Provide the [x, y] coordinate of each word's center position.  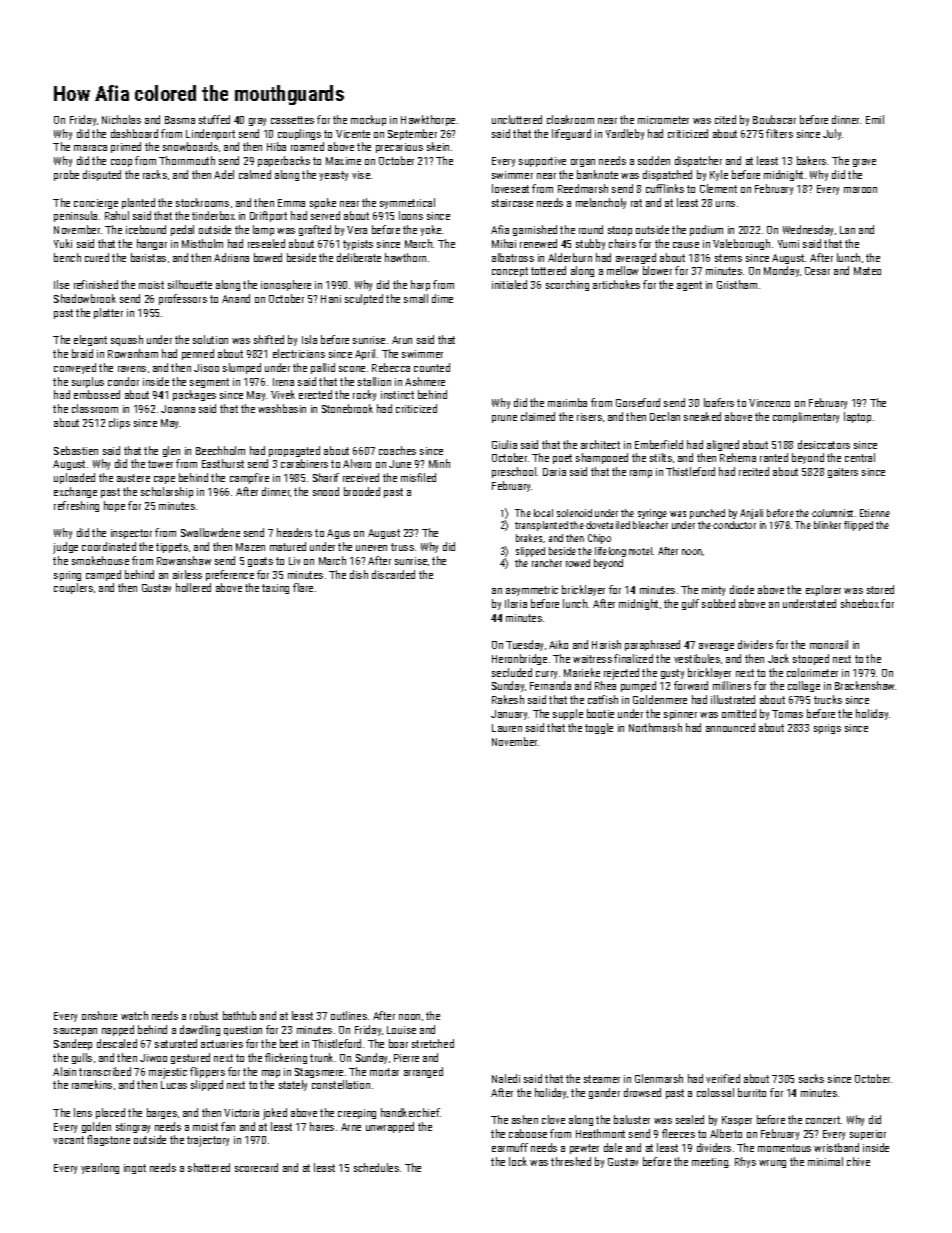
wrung [772, 1164]
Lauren [507, 728]
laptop [857, 417]
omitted [739, 713]
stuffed [214, 119]
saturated [176, 1043]
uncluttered [517, 119]
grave [864, 163]
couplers [73, 588]
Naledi [506, 1078]
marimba [567, 402]
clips [119, 423]
